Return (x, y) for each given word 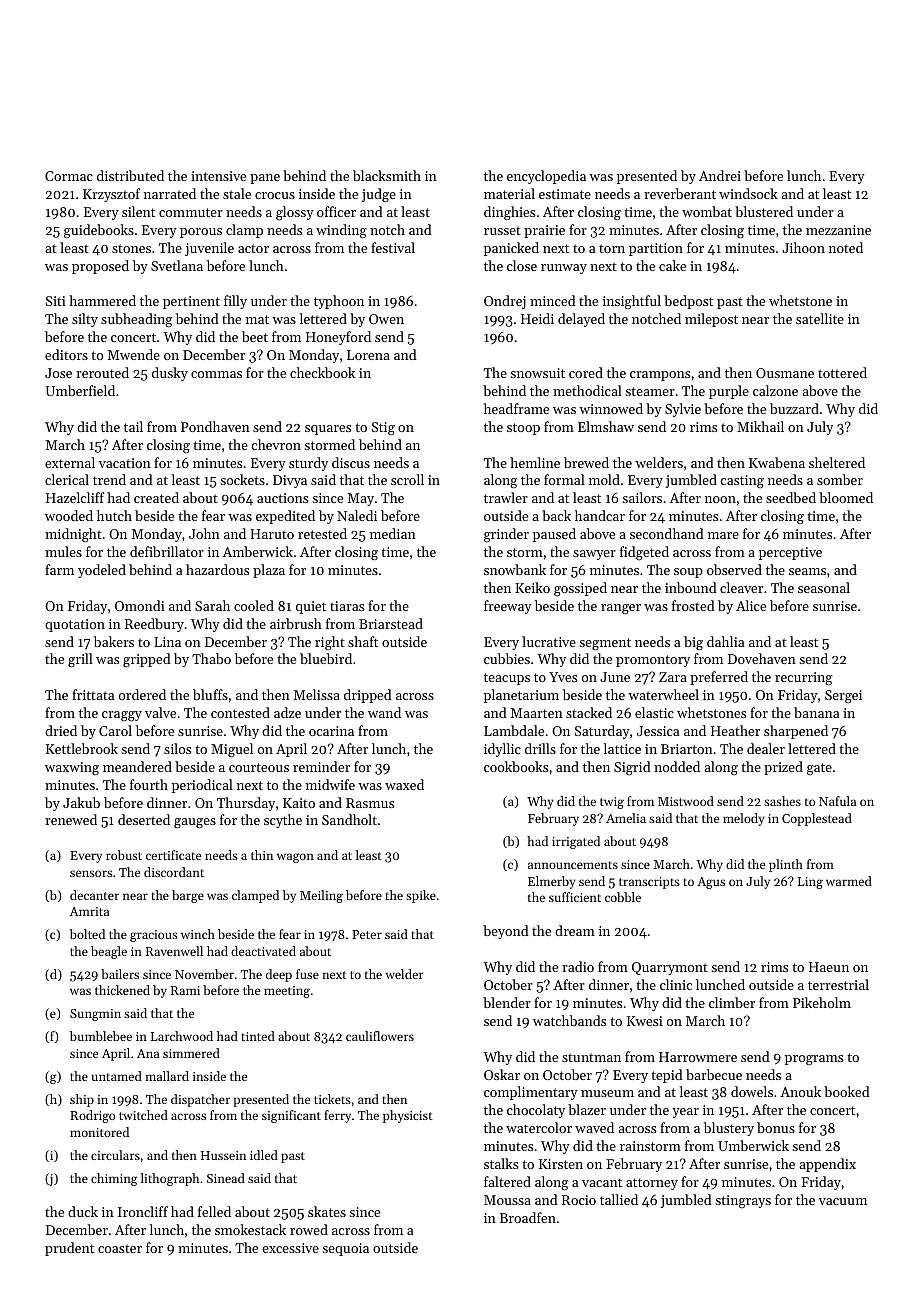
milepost (711, 320)
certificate (173, 855)
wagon (295, 858)
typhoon (339, 302)
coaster (120, 1248)
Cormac (69, 176)
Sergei (843, 696)
